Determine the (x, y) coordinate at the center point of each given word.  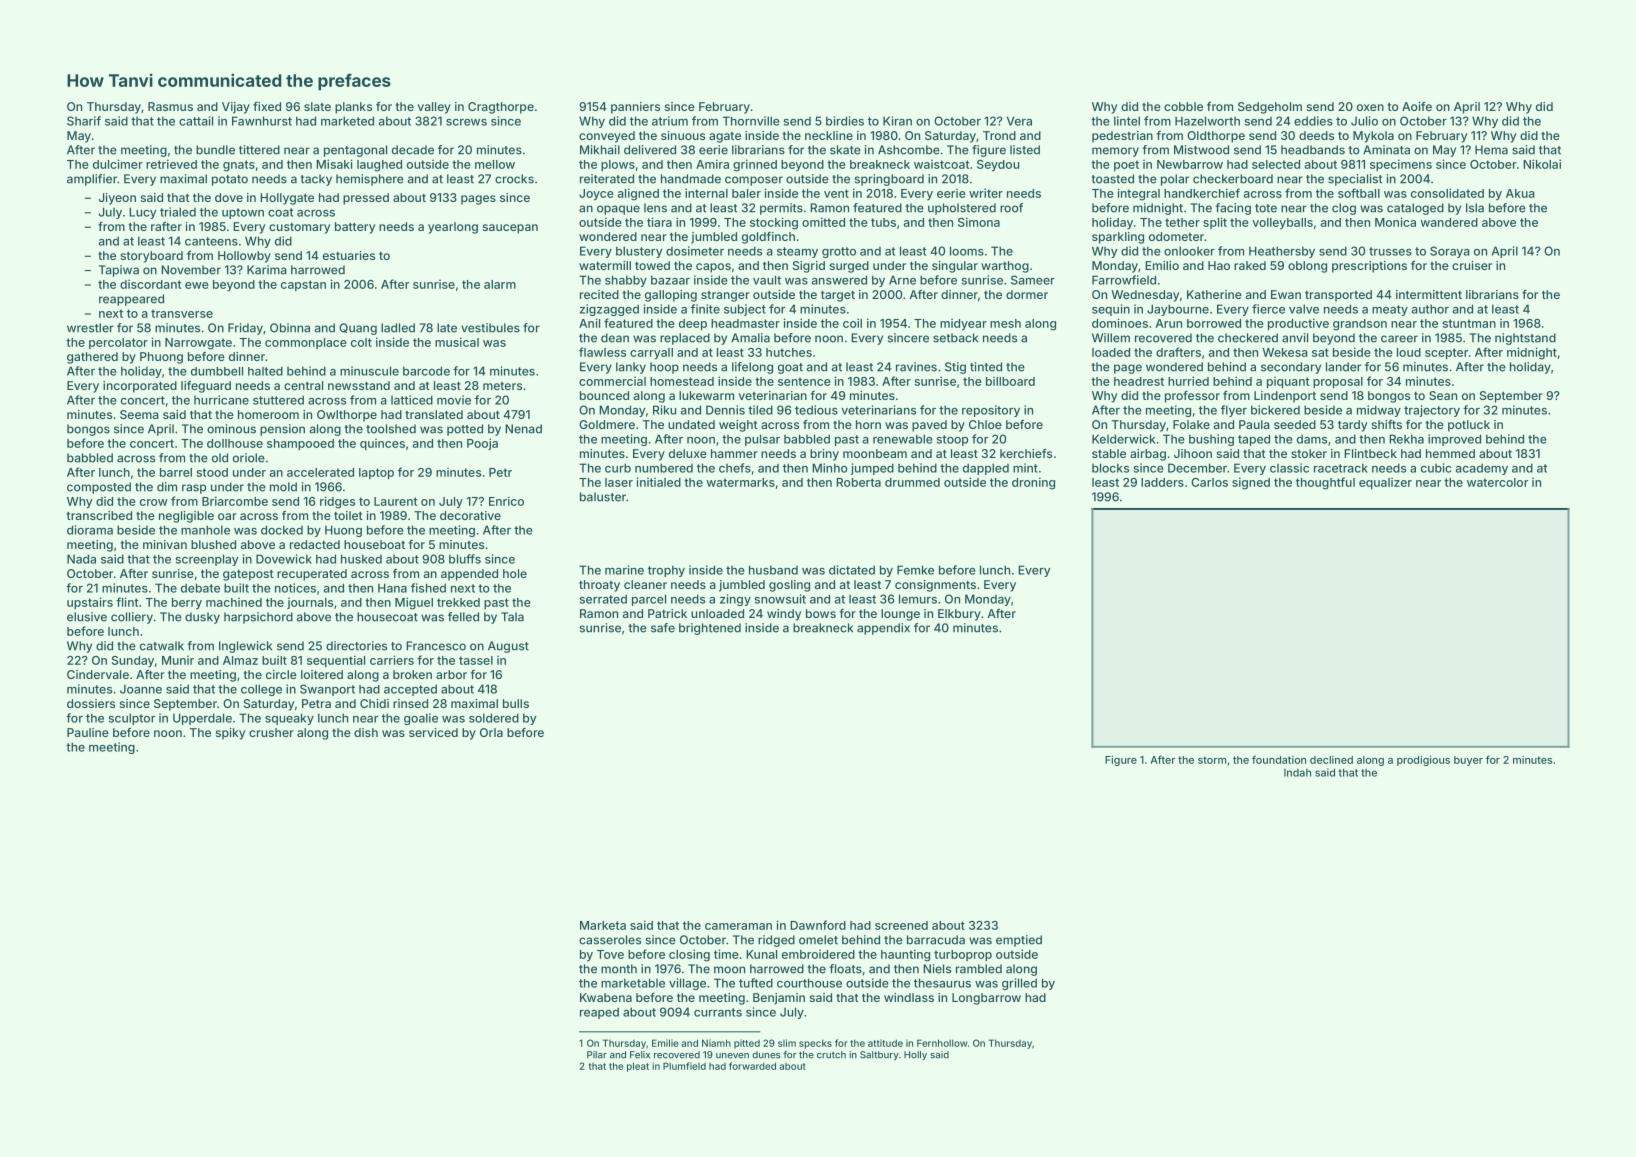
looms (967, 251)
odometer (1176, 236)
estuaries (349, 255)
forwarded (752, 1066)
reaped (599, 1013)
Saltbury (879, 1055)
